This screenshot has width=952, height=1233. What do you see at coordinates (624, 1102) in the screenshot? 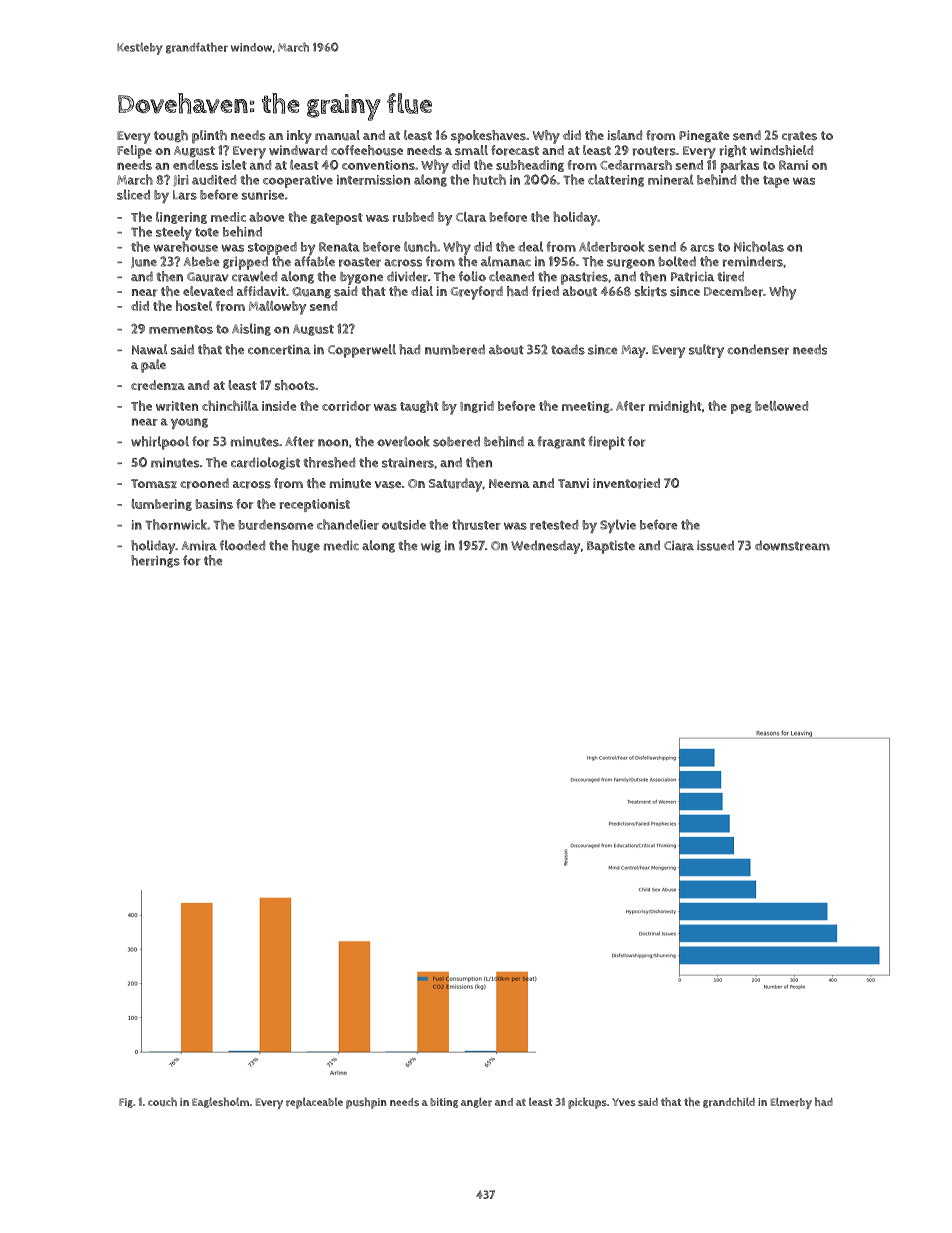
I see `Yves` at bounding box center [624, 1102].
